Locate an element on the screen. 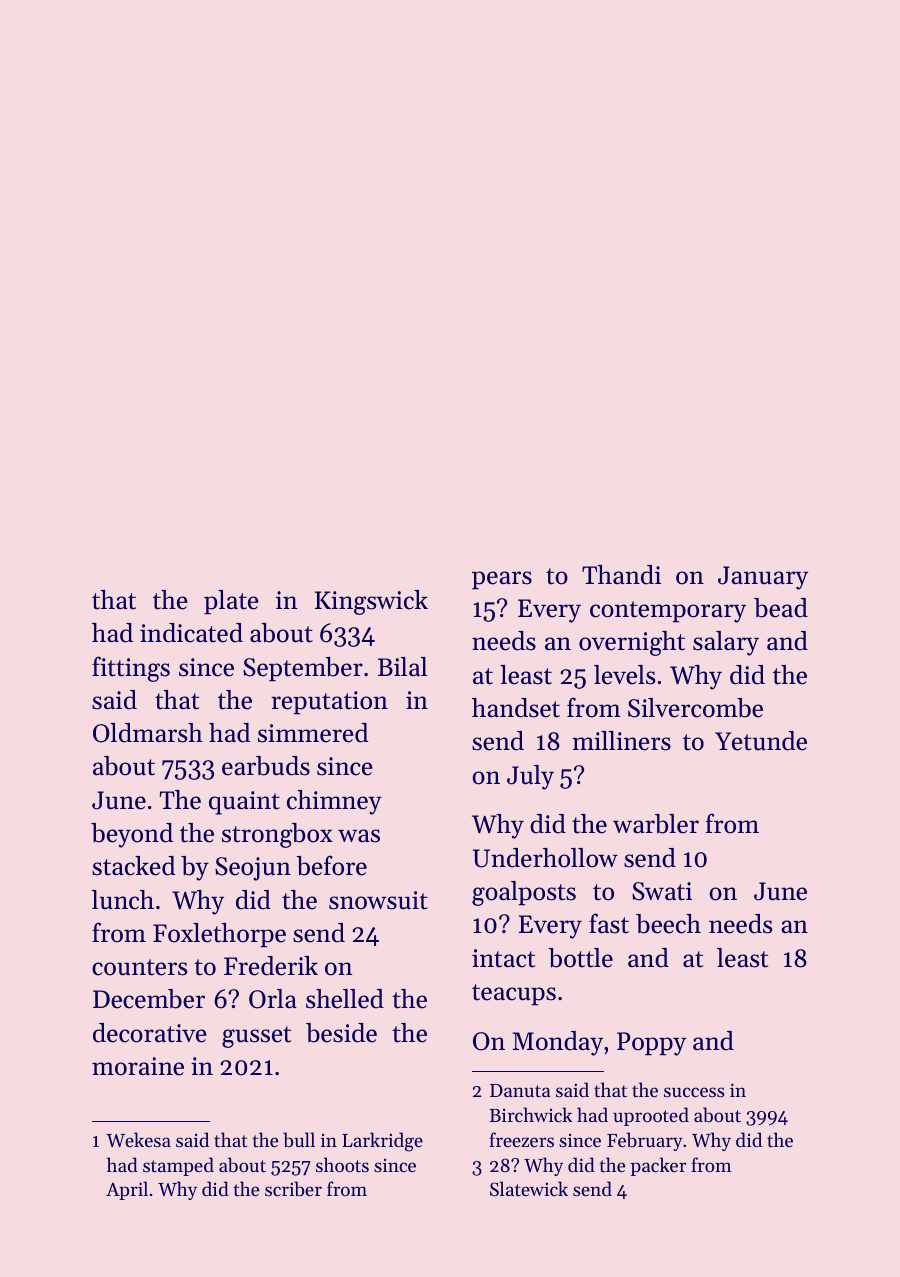  reputation is located at coordinates (329, 703).
